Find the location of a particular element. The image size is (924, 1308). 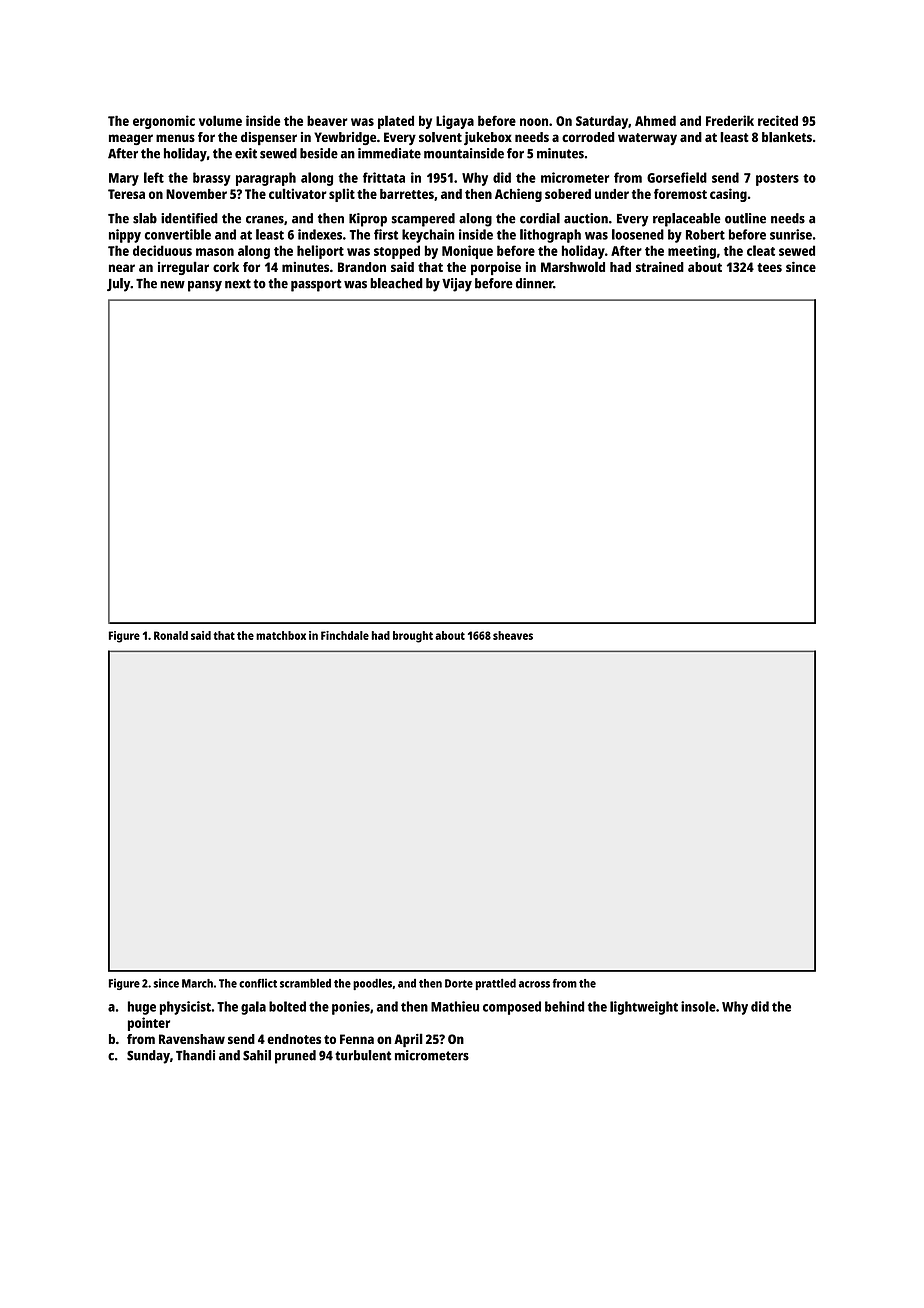

Ahmed is located at coordinates (655, 120).
